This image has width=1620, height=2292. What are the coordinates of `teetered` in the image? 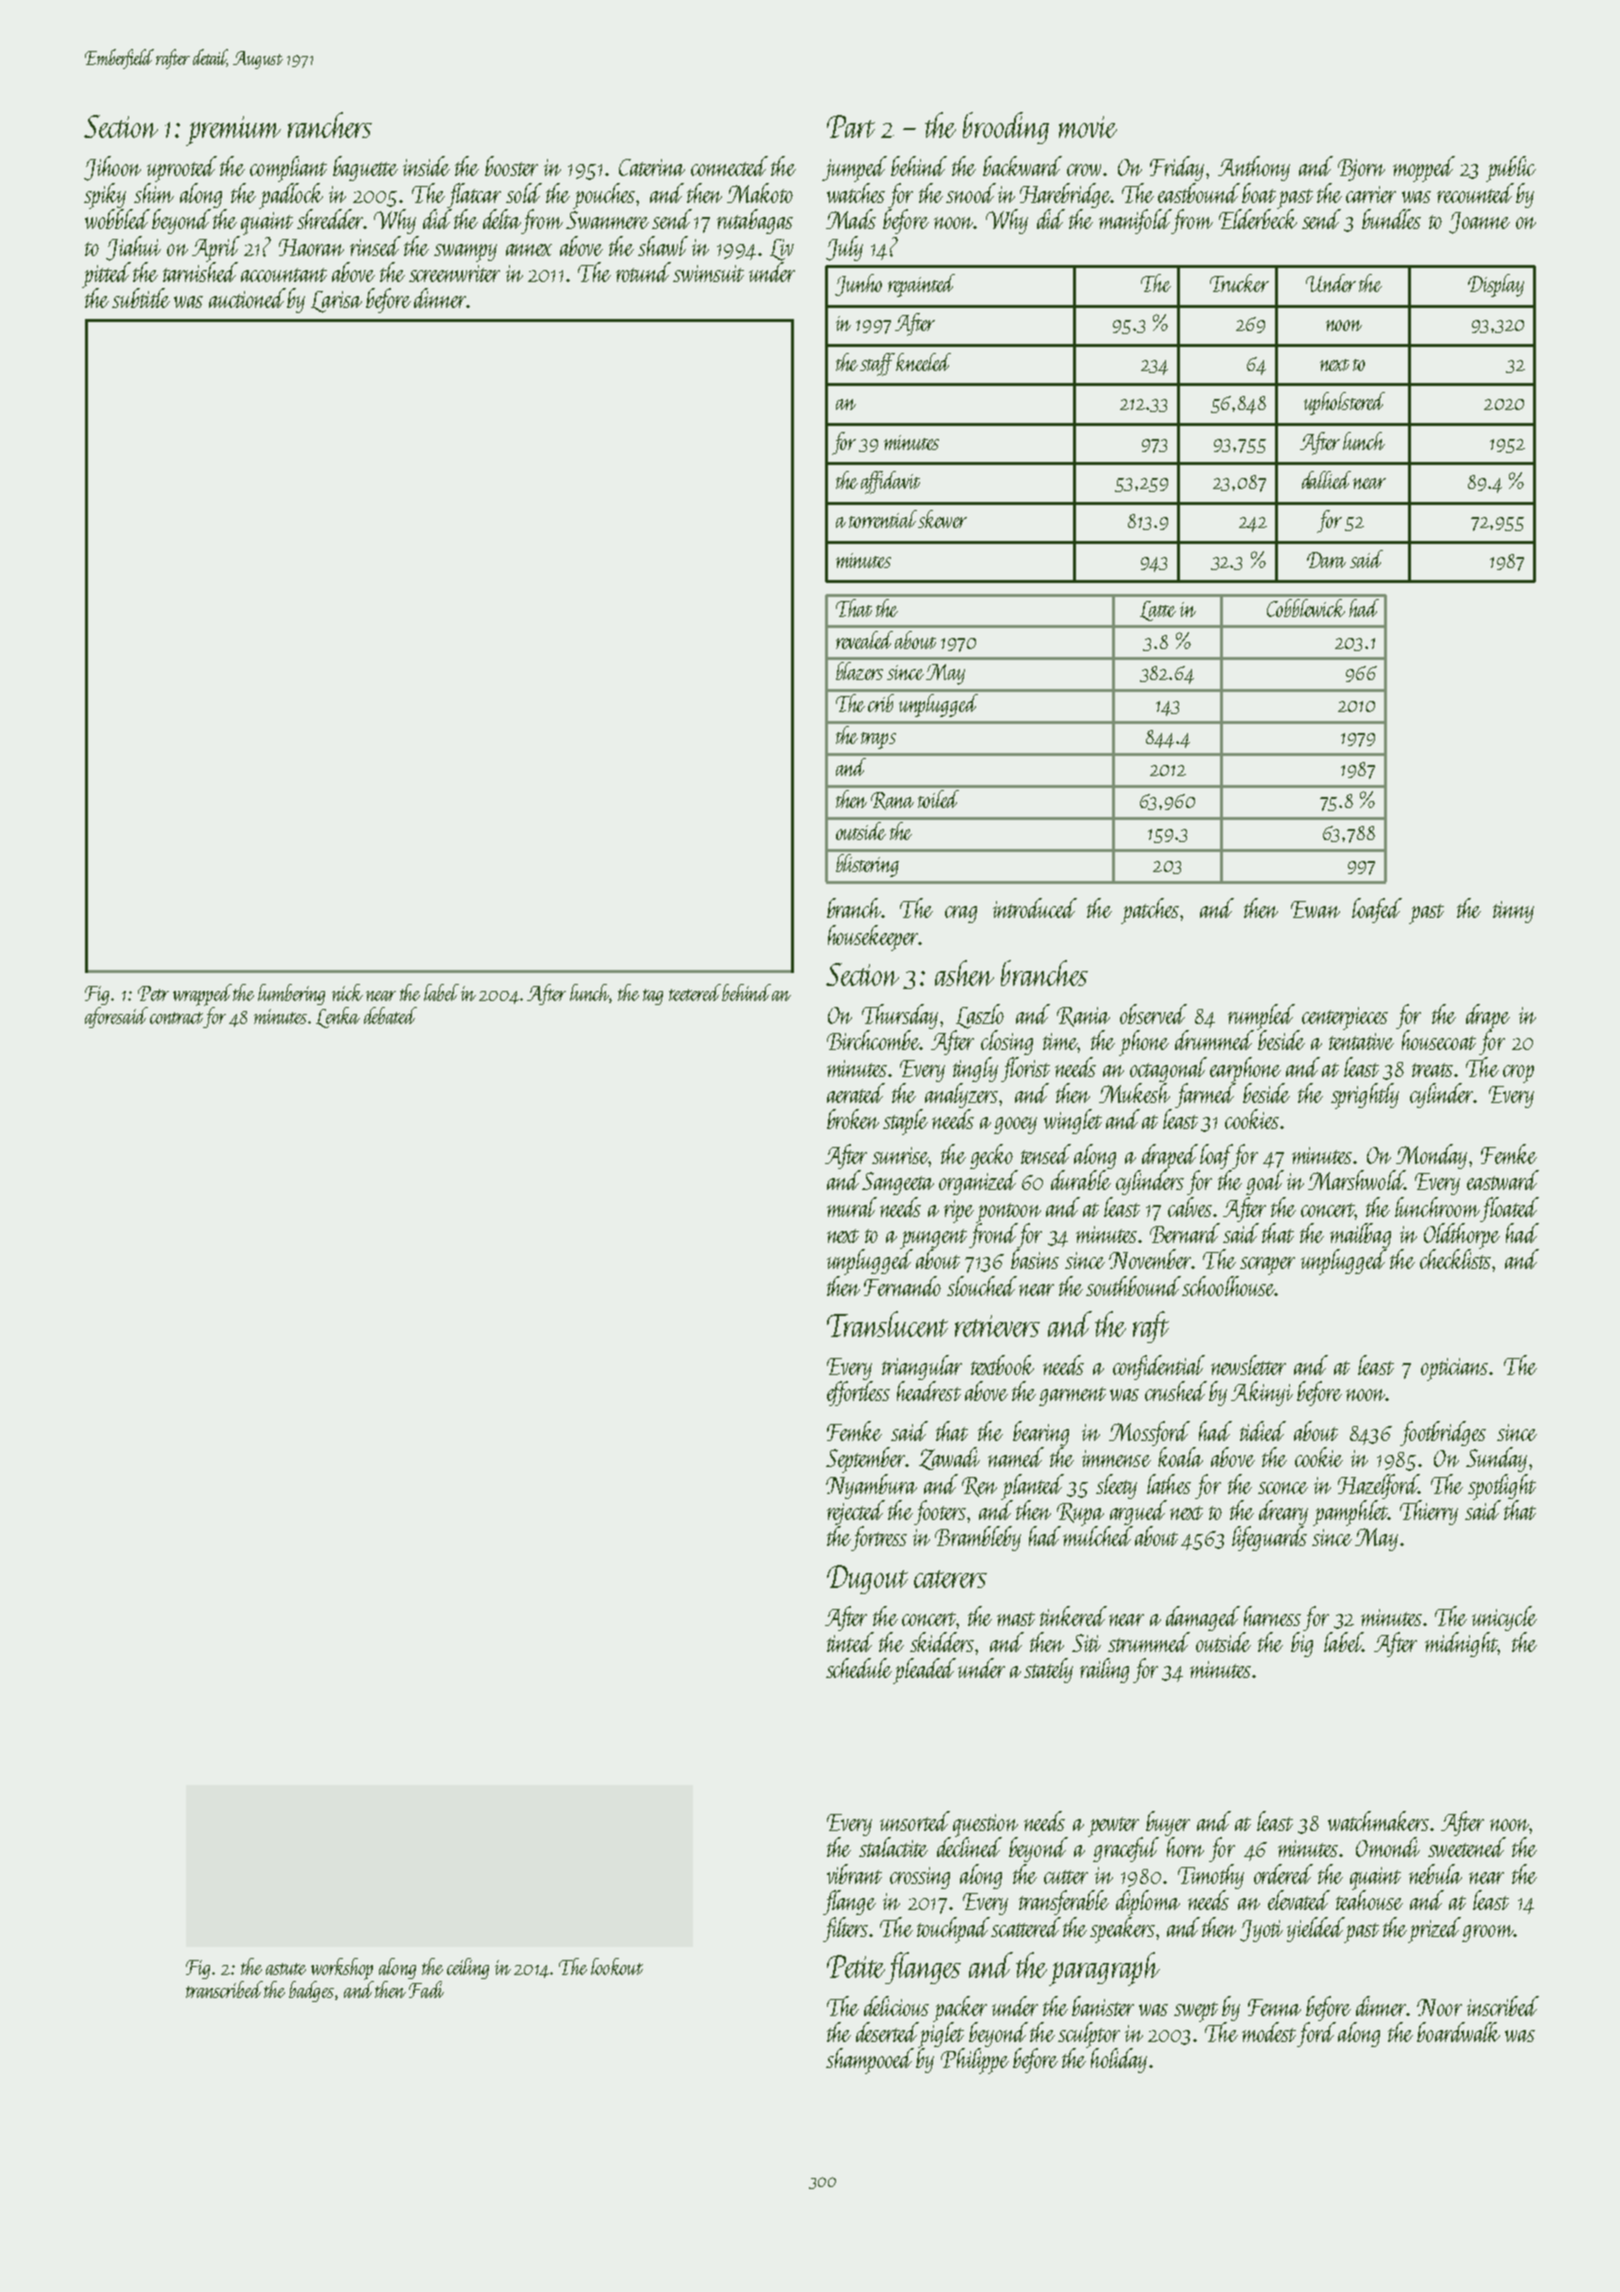 It's located at (695, 992).
